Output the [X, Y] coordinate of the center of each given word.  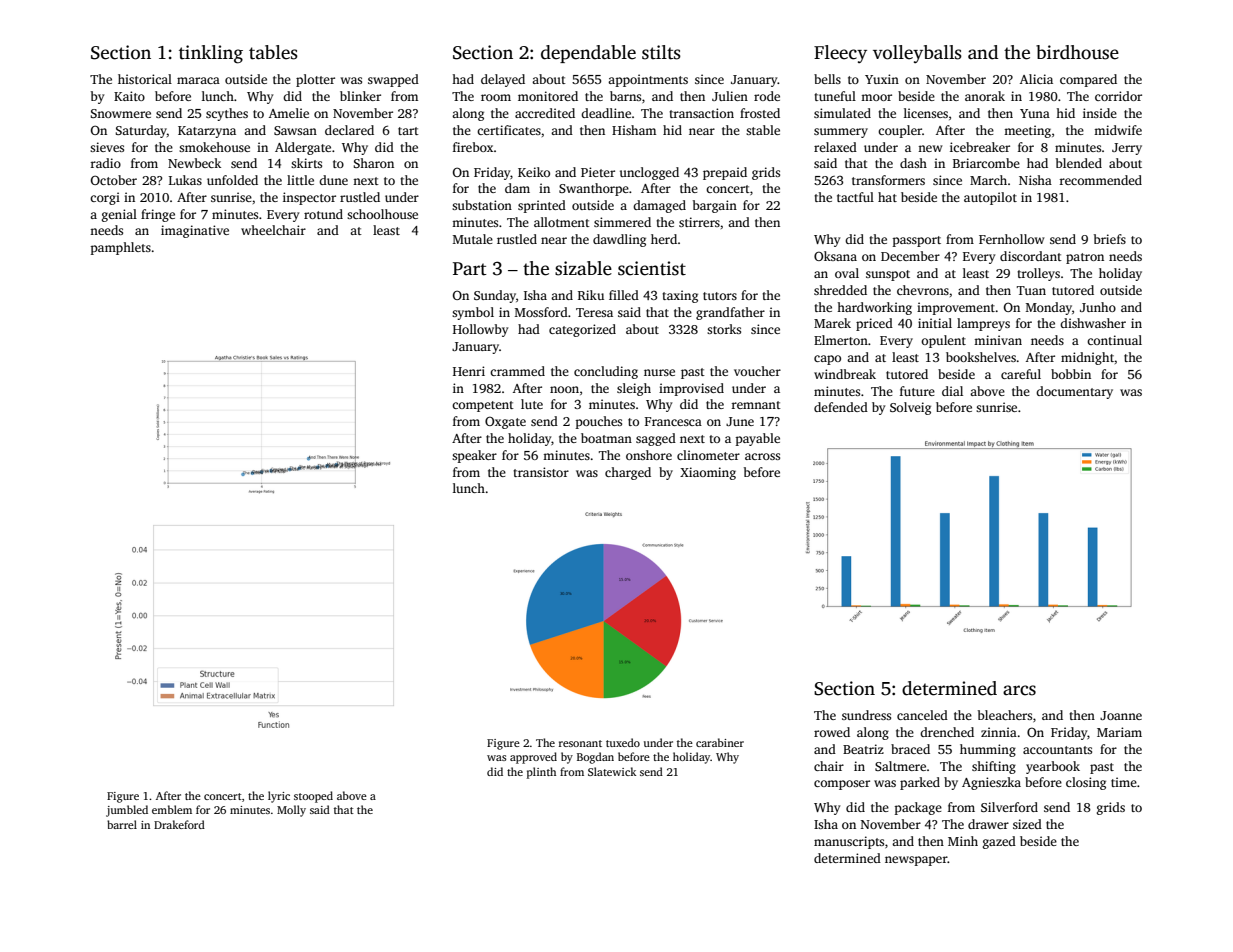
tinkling [211, 54]
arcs [1019, 690]
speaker [474, 456]
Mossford [541, 312]
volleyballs [917, 54]
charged [628, 473]
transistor [541, 472]
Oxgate [505, 422]
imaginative [195, 231]
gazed [999, 842]
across [762, 456]
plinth [541, 773]
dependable [588, 54]
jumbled [127, 811]
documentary [1074, 392]
